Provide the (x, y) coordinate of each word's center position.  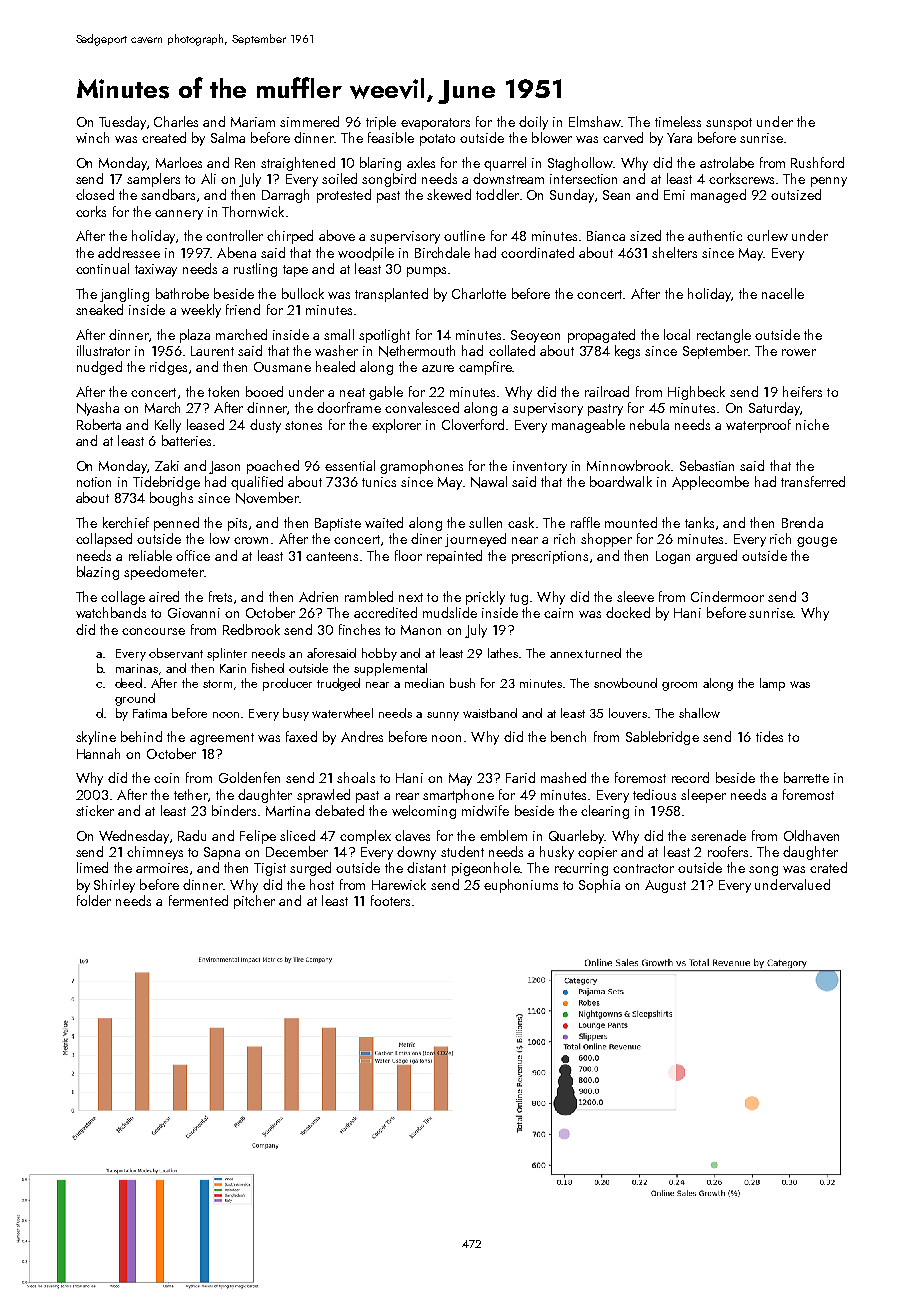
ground (135, 699)
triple (381, 123)
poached (273, 467)
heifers (802, 391)
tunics (379, 482)
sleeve (635, 596)
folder (94, 900)
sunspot (729, 124)
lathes (503, 653)
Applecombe (710, 483)
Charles (176, 121)
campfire (485, 368)
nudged (99, 368)
